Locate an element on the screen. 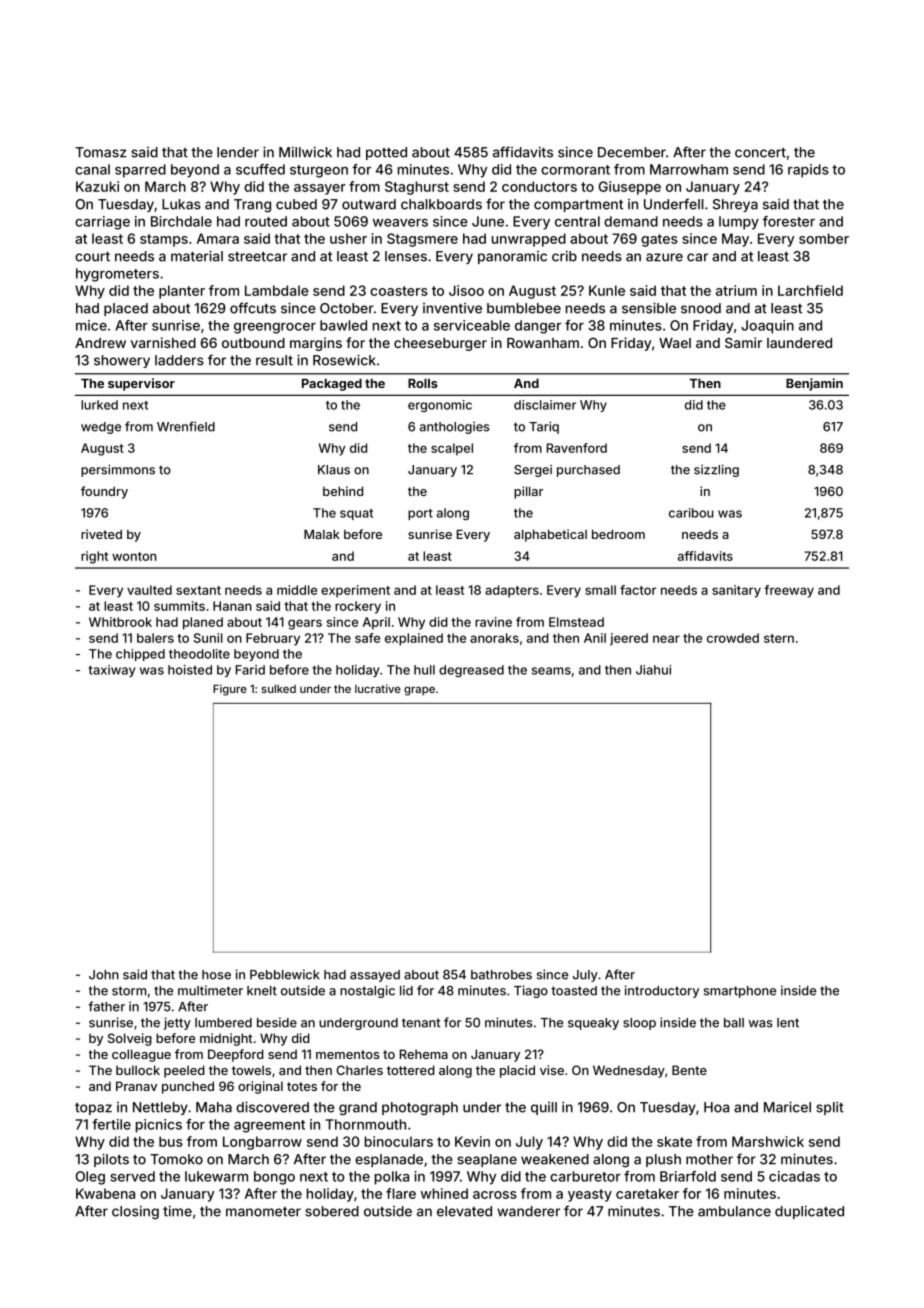  concert is located at coordinates (760, 153).
